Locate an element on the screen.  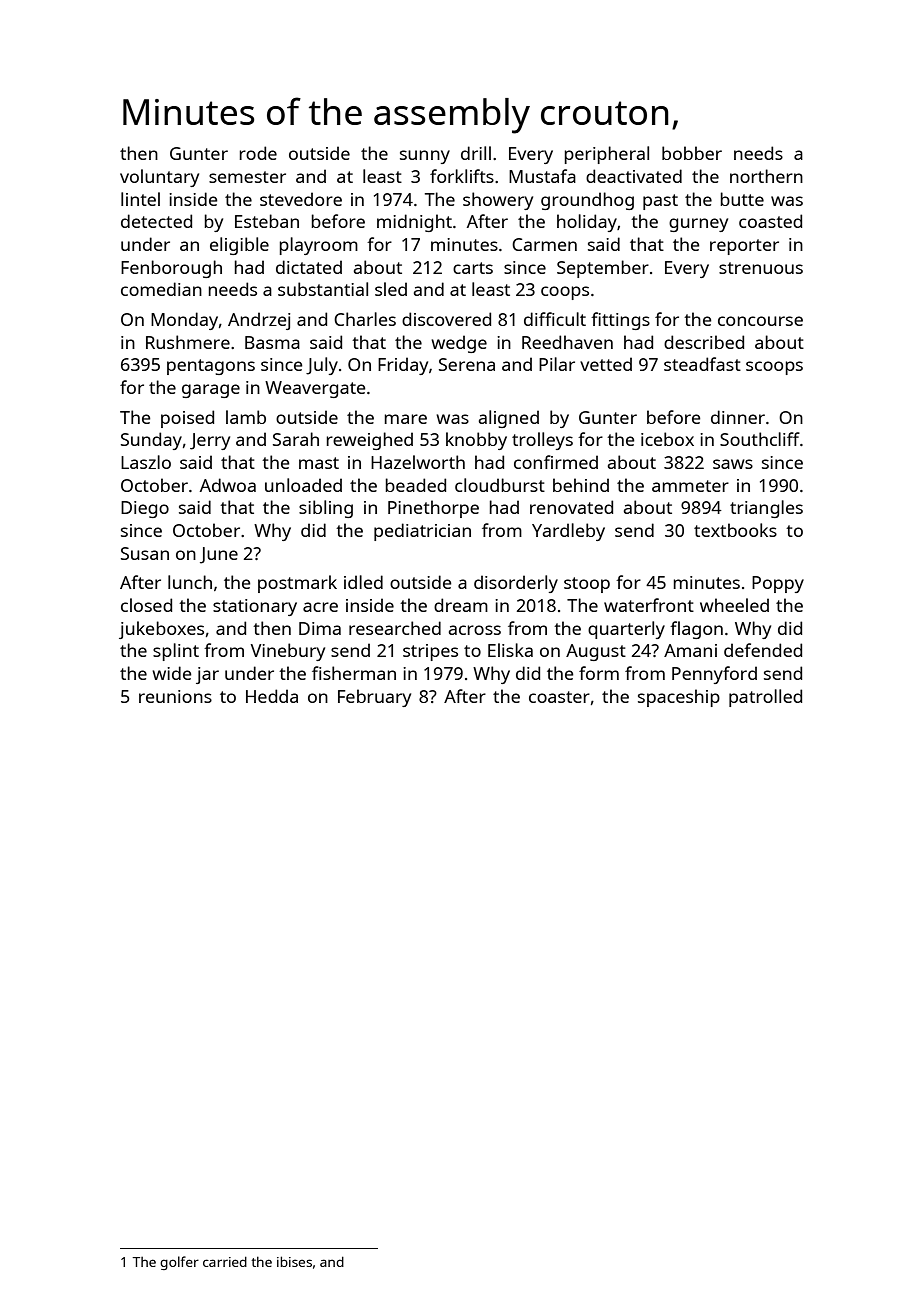
golfer is located at coordinates (179, 1263).
